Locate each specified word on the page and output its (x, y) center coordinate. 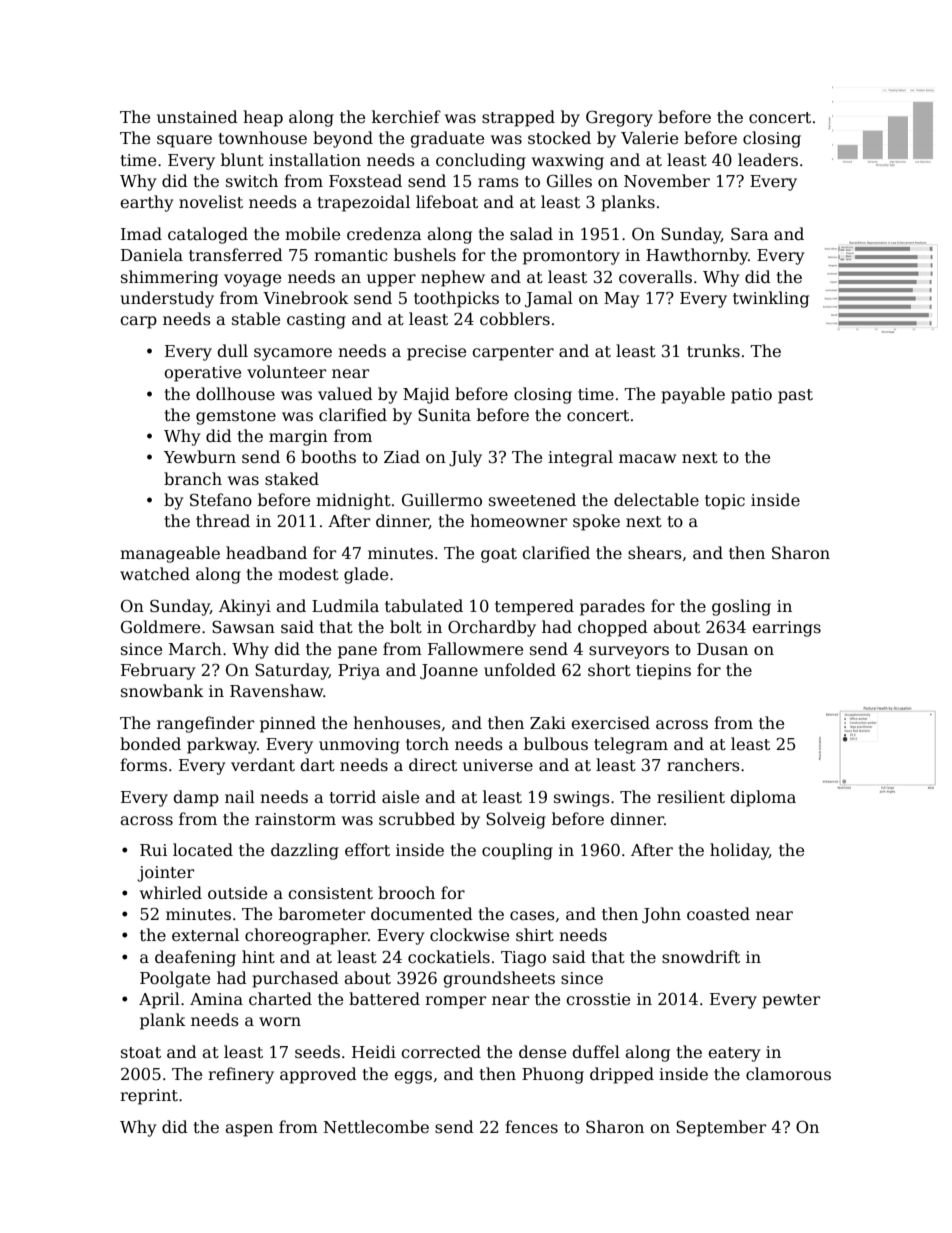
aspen (249, 1130)
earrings (786, 629)
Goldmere (160, 627)
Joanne (449, 672)
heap (263, 118)
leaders (768, 160)
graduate (447, 139)
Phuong (553, 1075)
